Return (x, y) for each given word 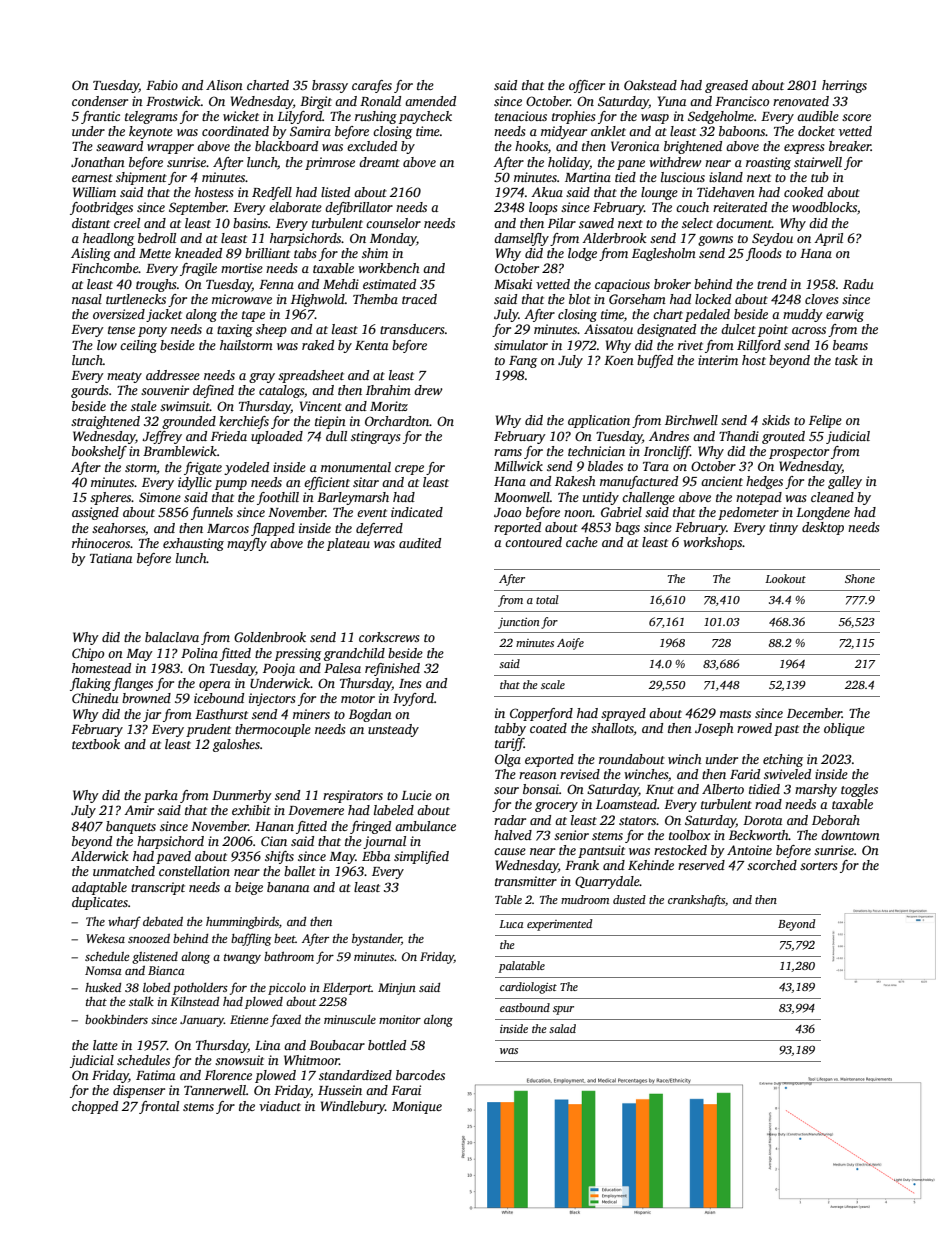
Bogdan (370, 715)
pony (152, 332)
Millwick (518, 466)
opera (214, 686)
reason (538, 775)
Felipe (825, 421)
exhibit (251, 810)
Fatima (155, 1075)
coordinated (235, 131)
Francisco (742, 101)
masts (735, 714)
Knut (660, 789)
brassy (330, 86)
